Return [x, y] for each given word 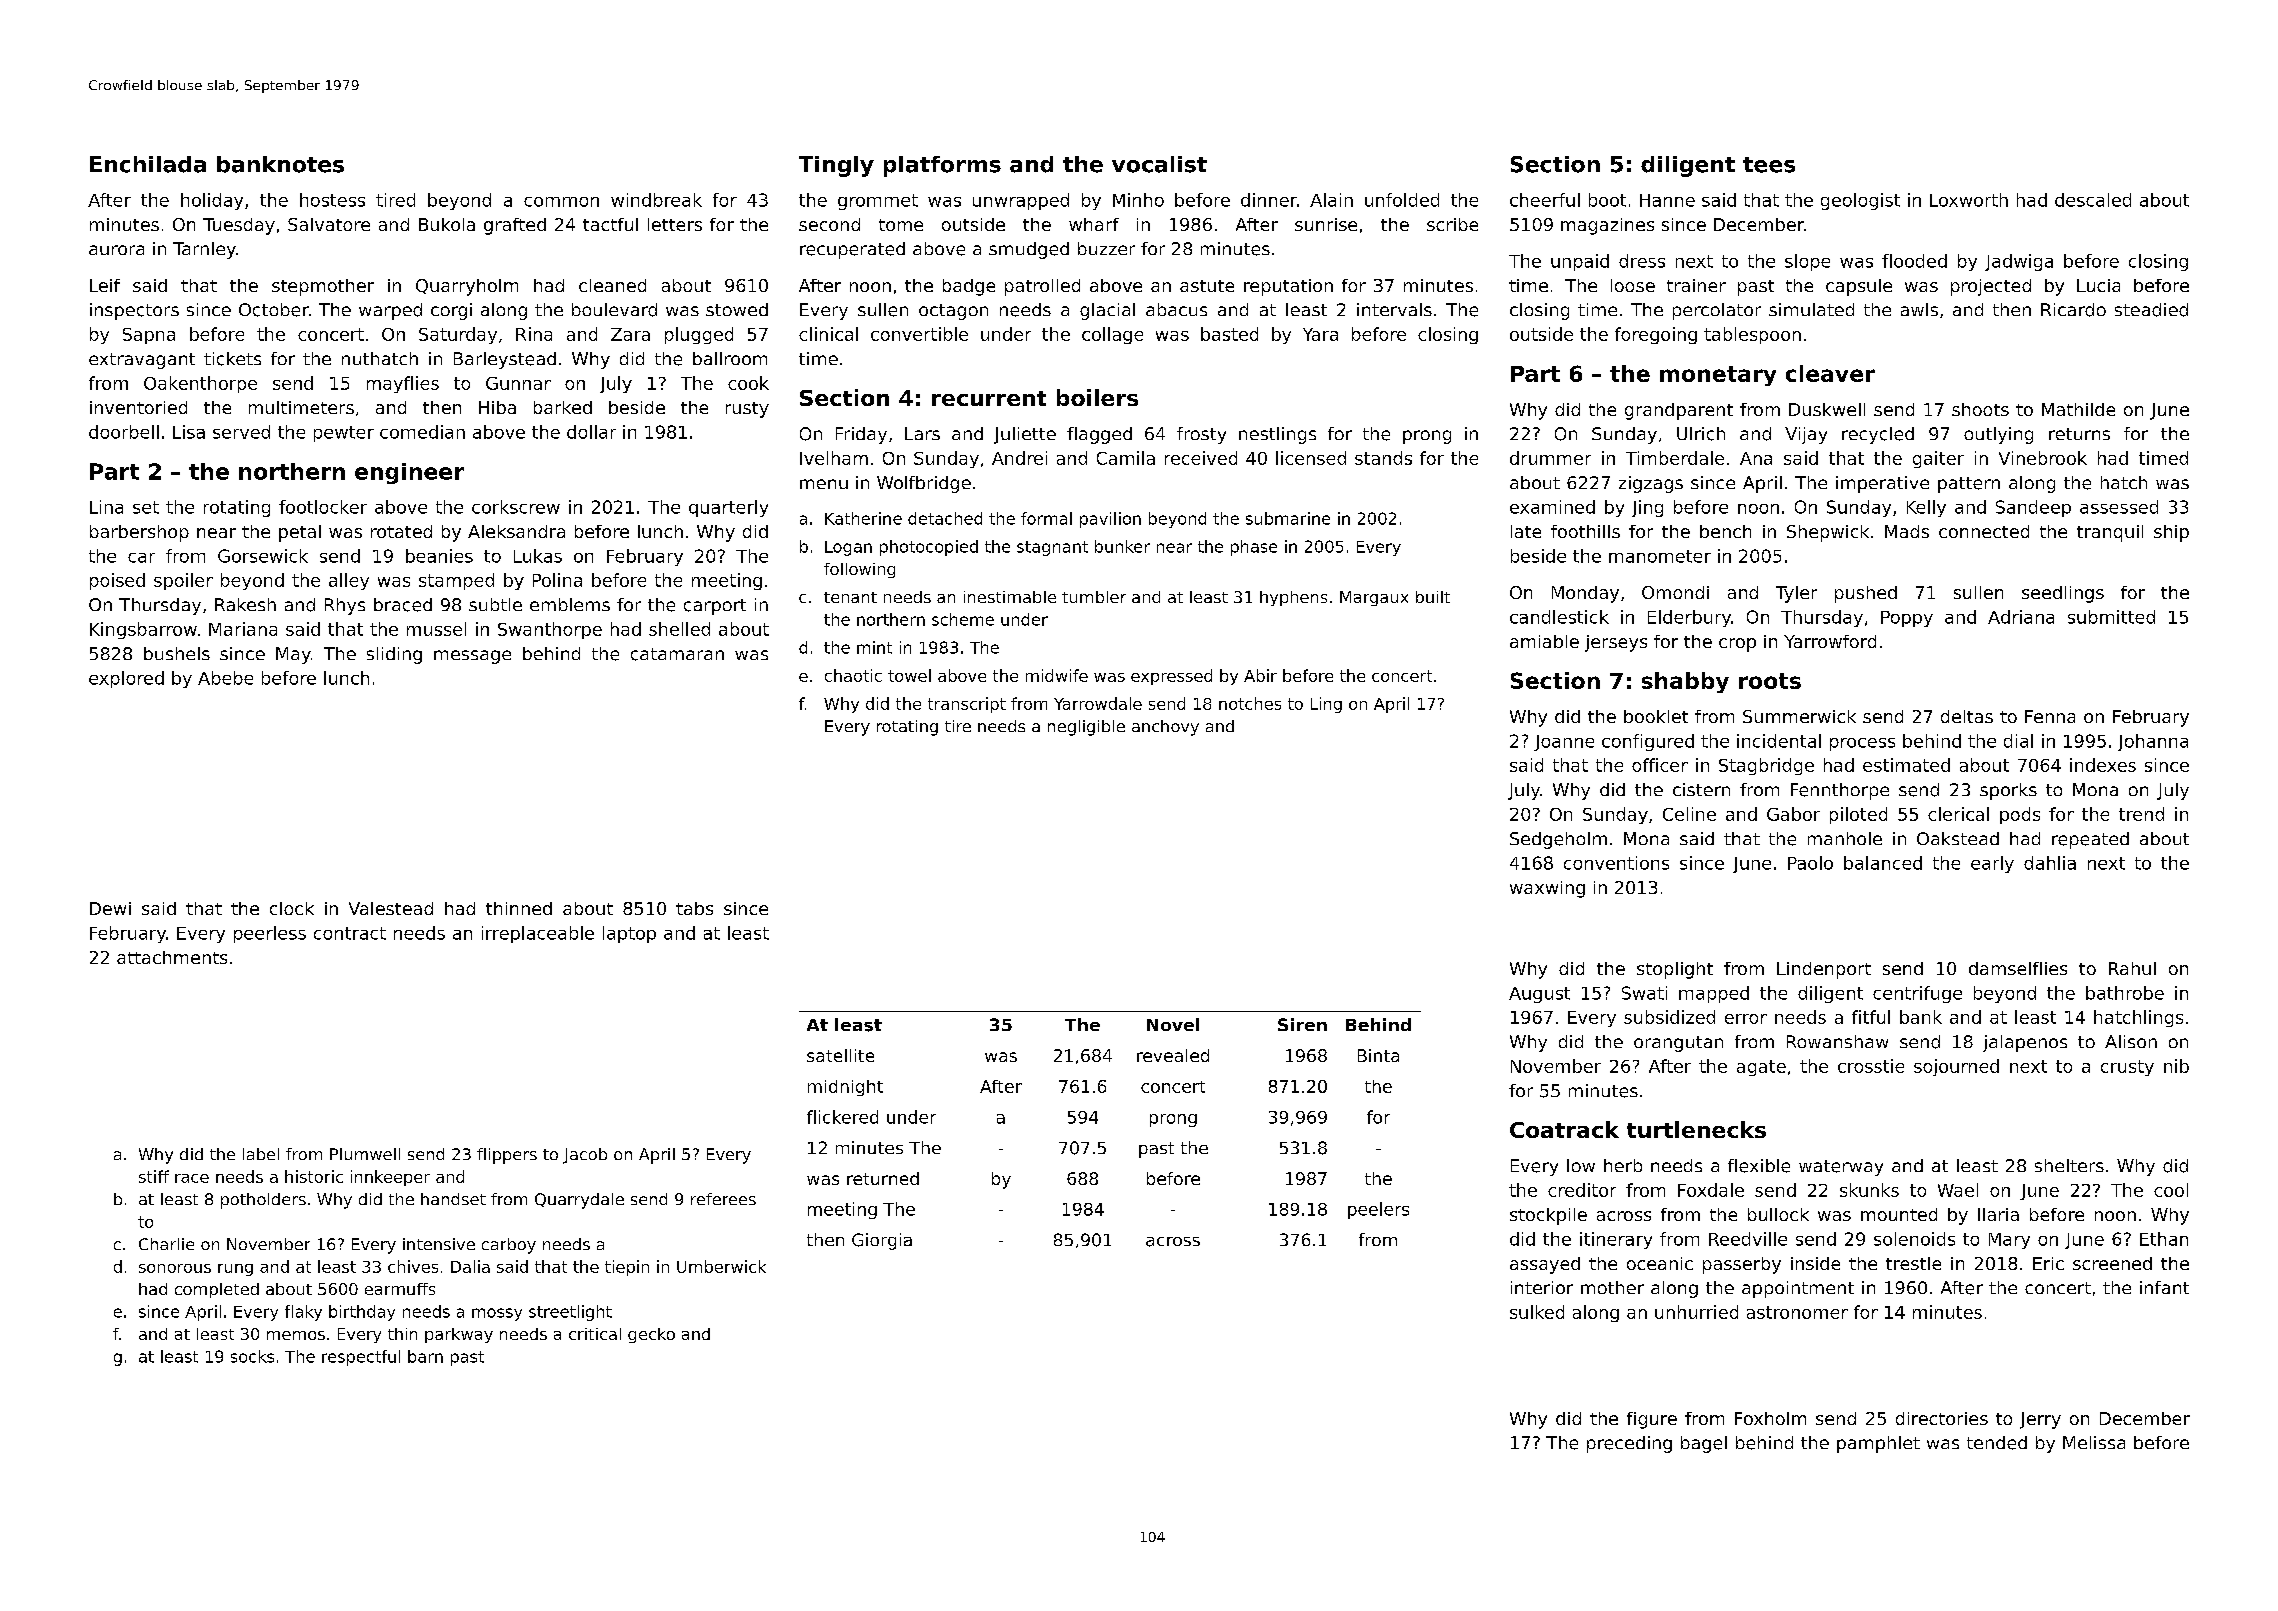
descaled [2093, 200]
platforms [942, 166]
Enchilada [148, 164]
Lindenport [1824, 970]
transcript [967, 705]
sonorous [175, 1268]
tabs [694, 908]
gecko [651, 1335]
